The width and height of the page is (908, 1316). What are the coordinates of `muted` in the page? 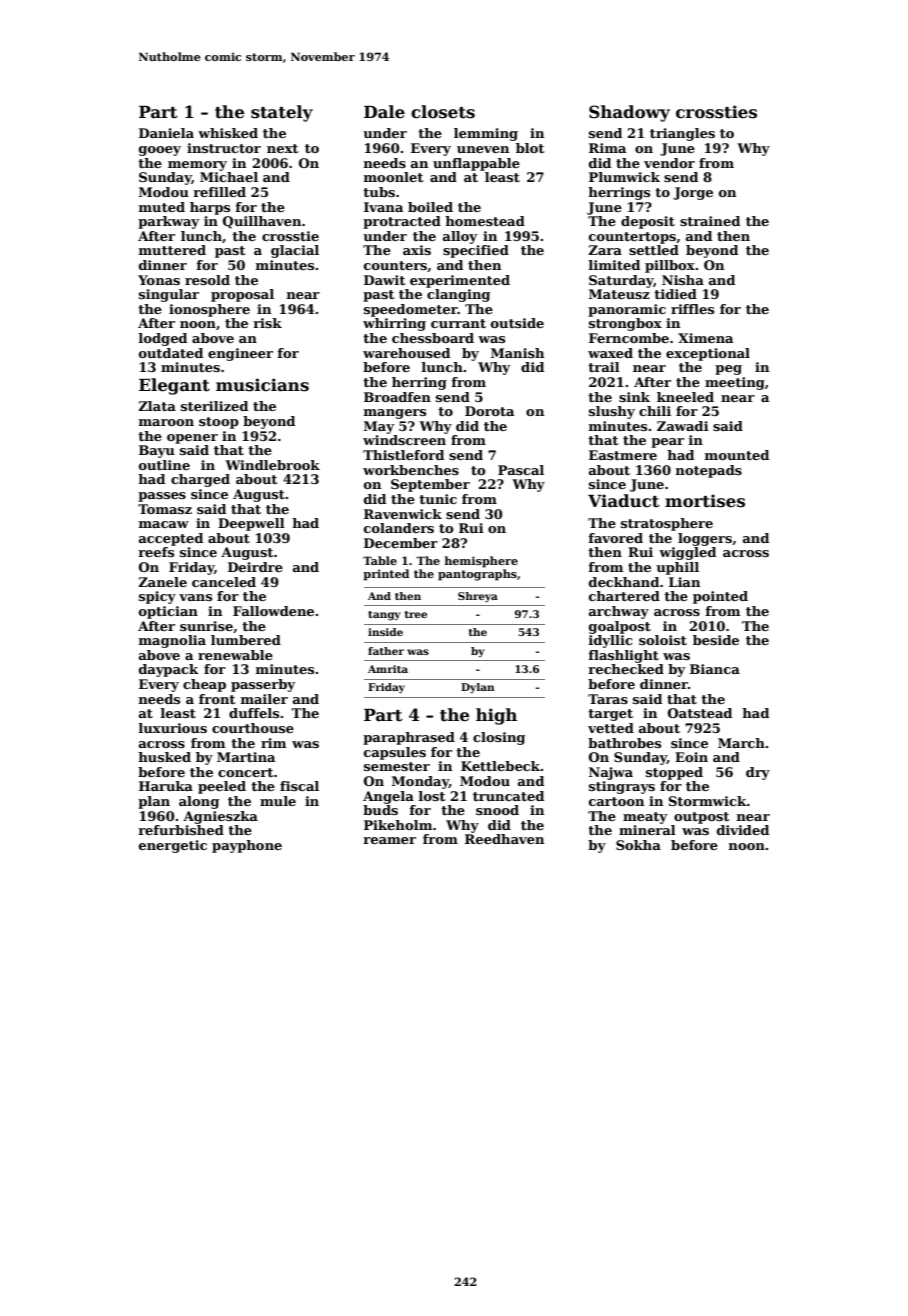 It's located at (162, 207).
